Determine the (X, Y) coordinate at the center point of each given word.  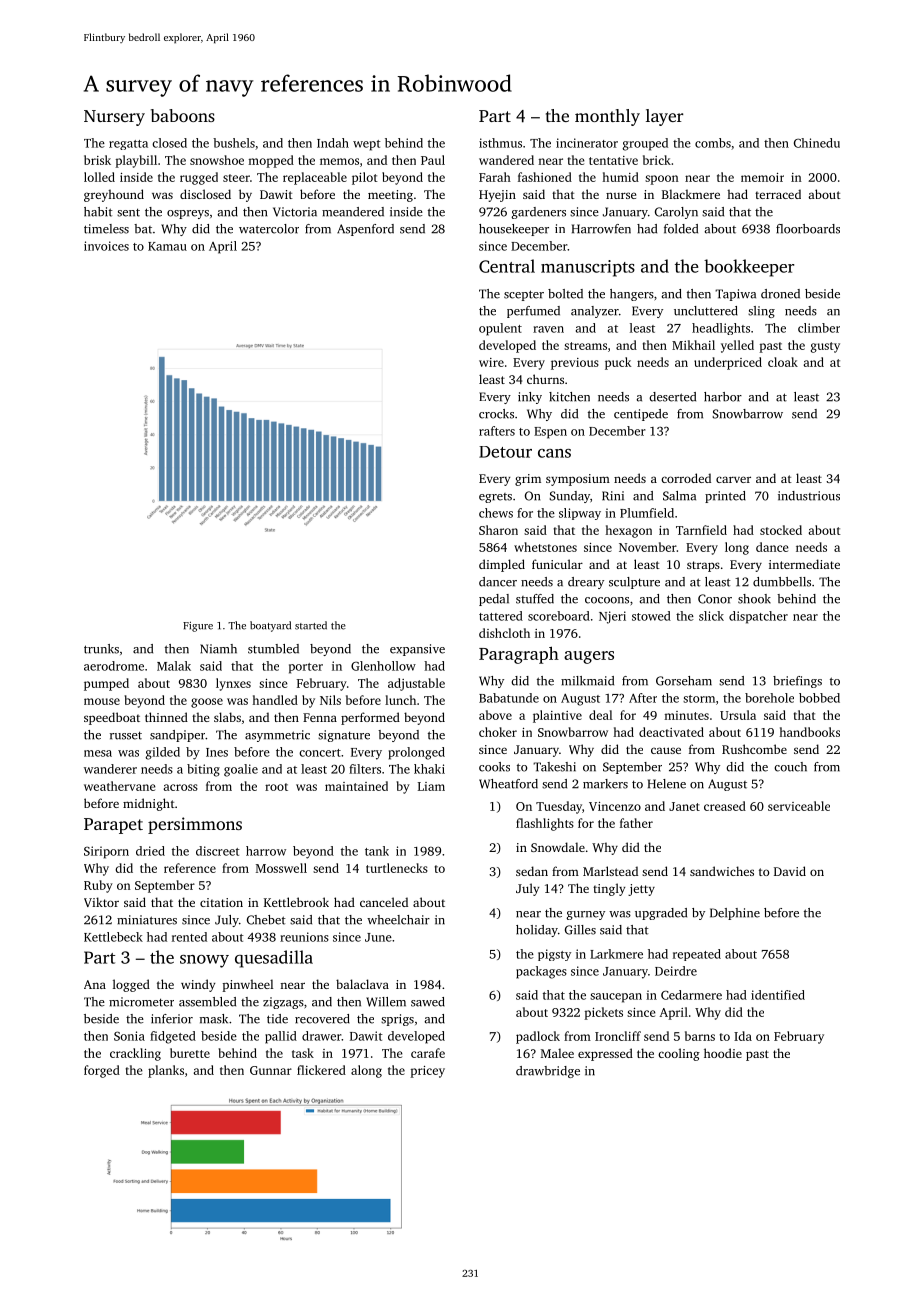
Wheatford (508, 784)
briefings (797, 682)
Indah (333, 143)
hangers (632, 295)
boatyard (270, 626)
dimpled (502, 565)
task (303, 1053)
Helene (667, 784)
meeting (390, 196)
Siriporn (106, 852)
